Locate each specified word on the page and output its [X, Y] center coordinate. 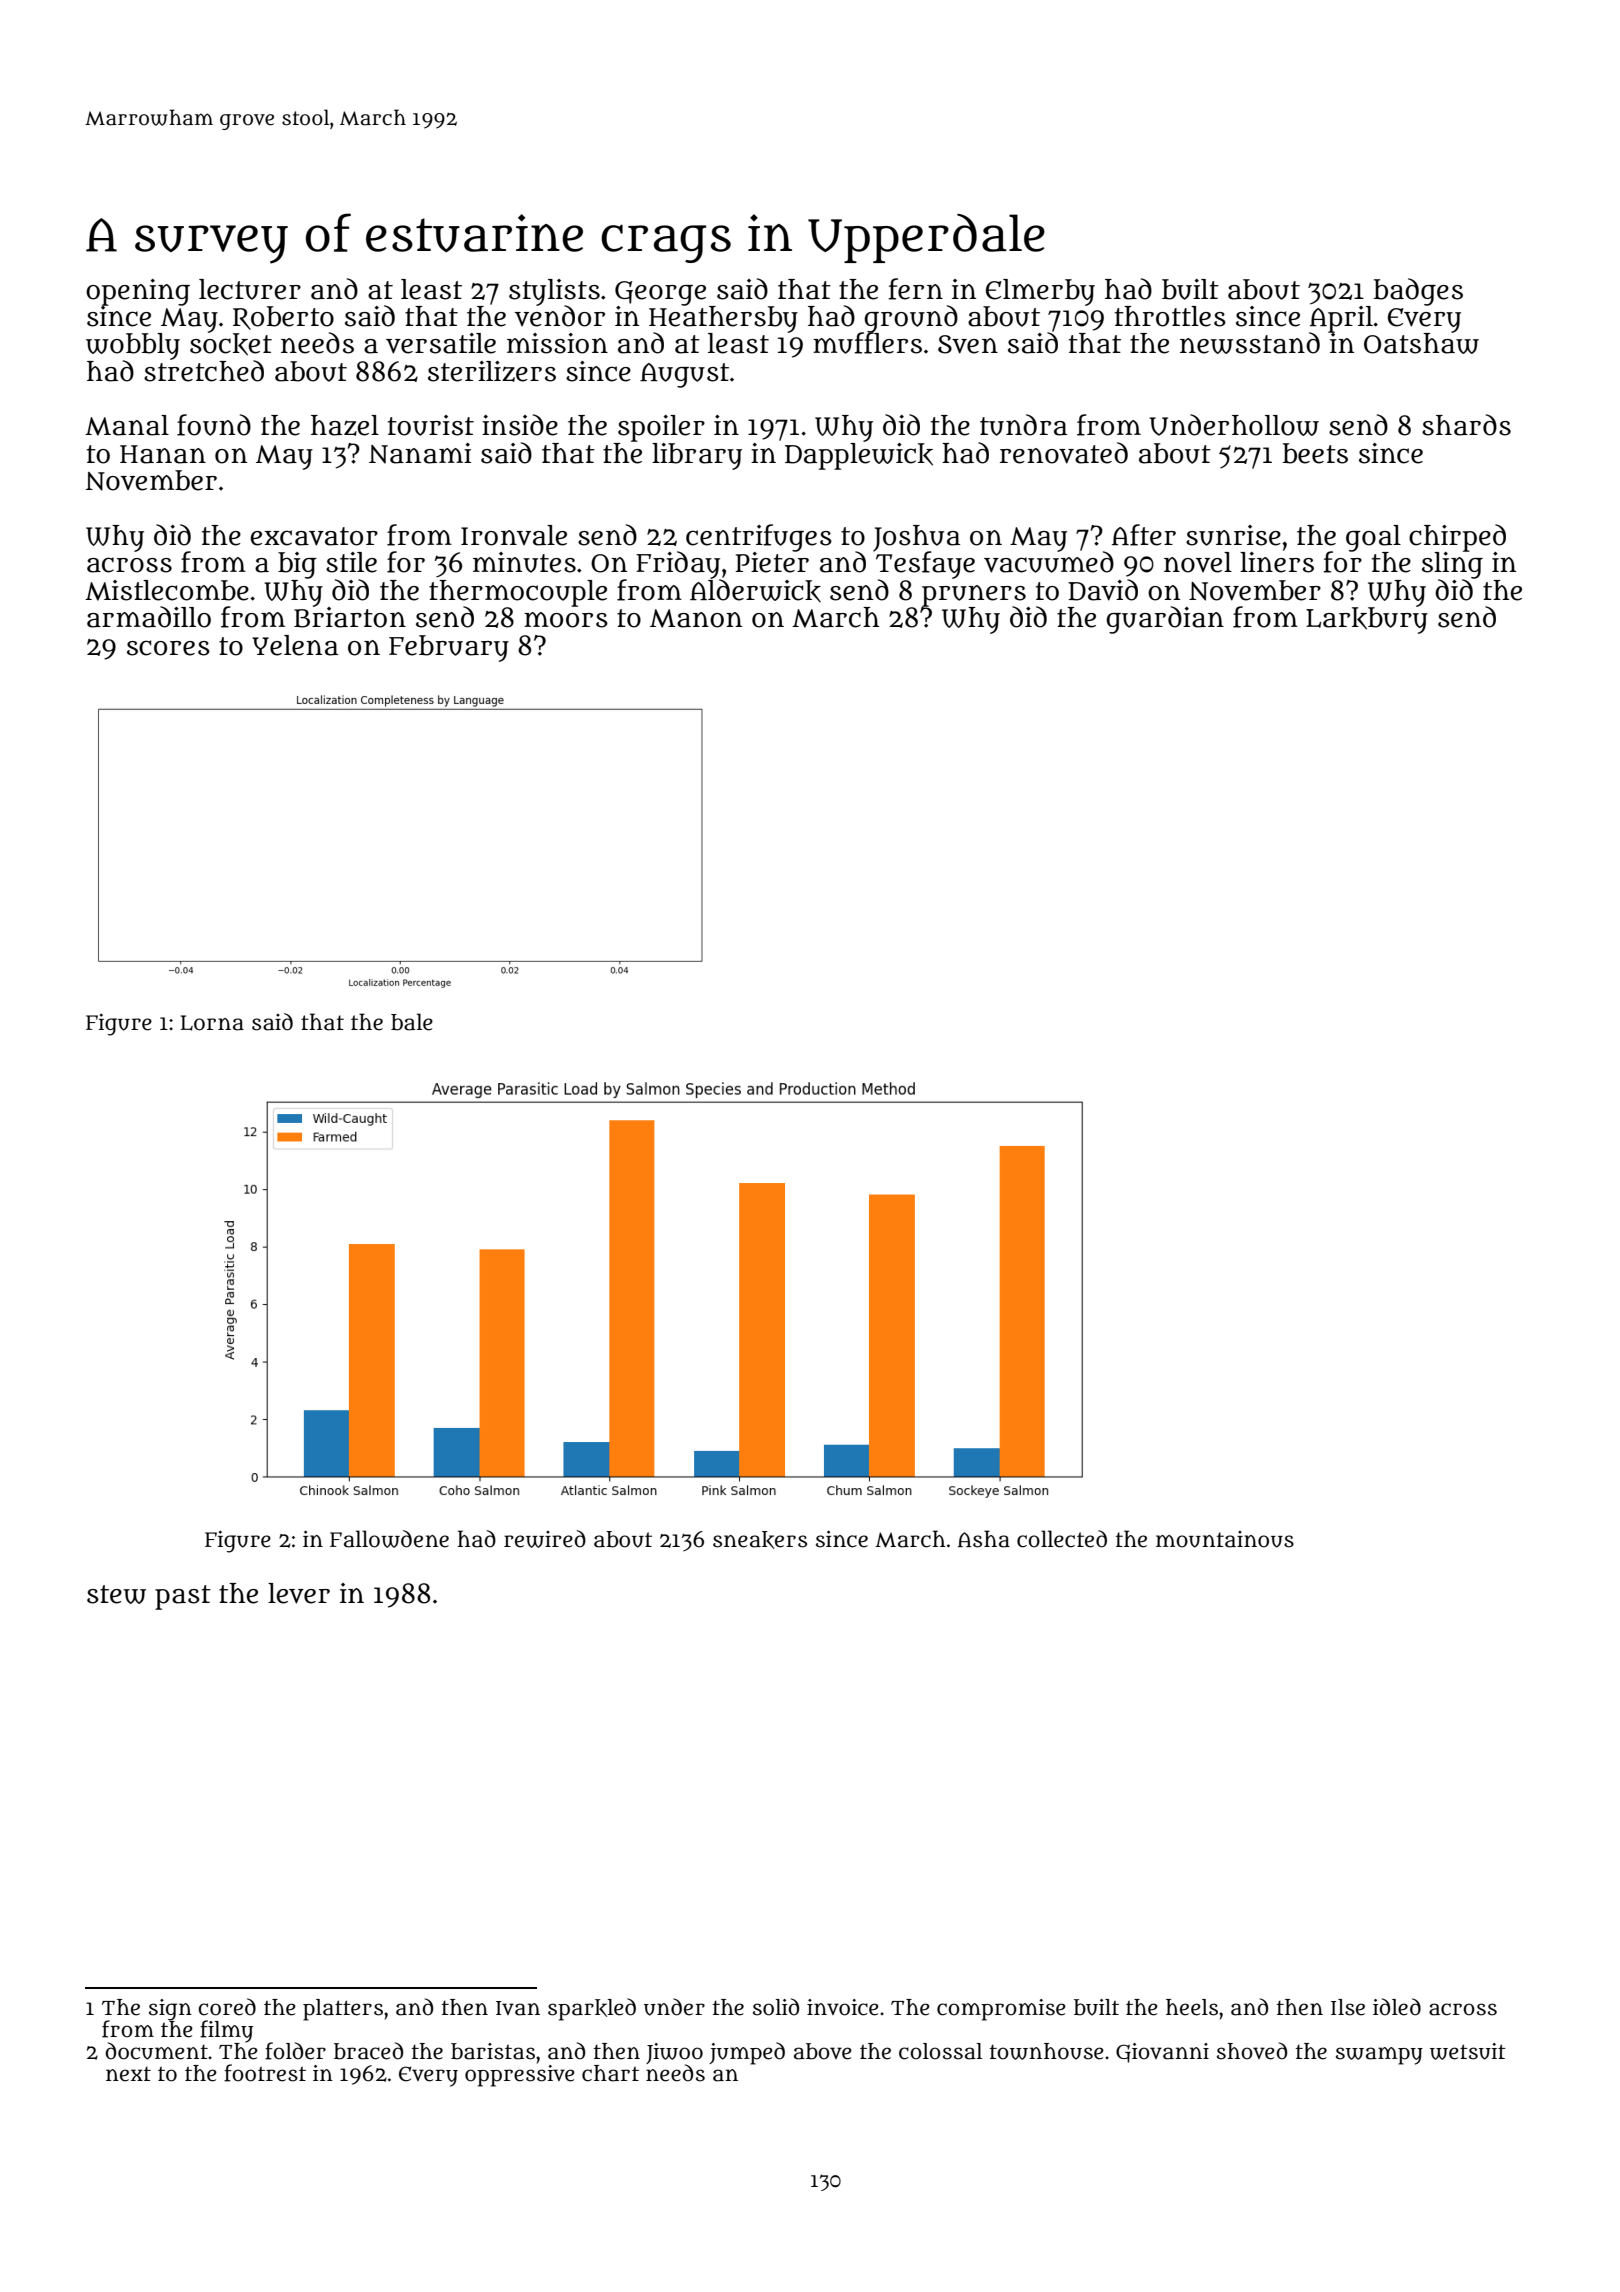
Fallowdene [389, 1539]
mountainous [1225, 1539]
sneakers [760, 1540]
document [156, 2051]
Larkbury [1367, 620]
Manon [696, 618]
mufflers [867, 343]
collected [1062, 1539]
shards [1466, 425]
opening [138, 292]
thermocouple [518, 593]
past [183, 1597]
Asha [984, 1539]
